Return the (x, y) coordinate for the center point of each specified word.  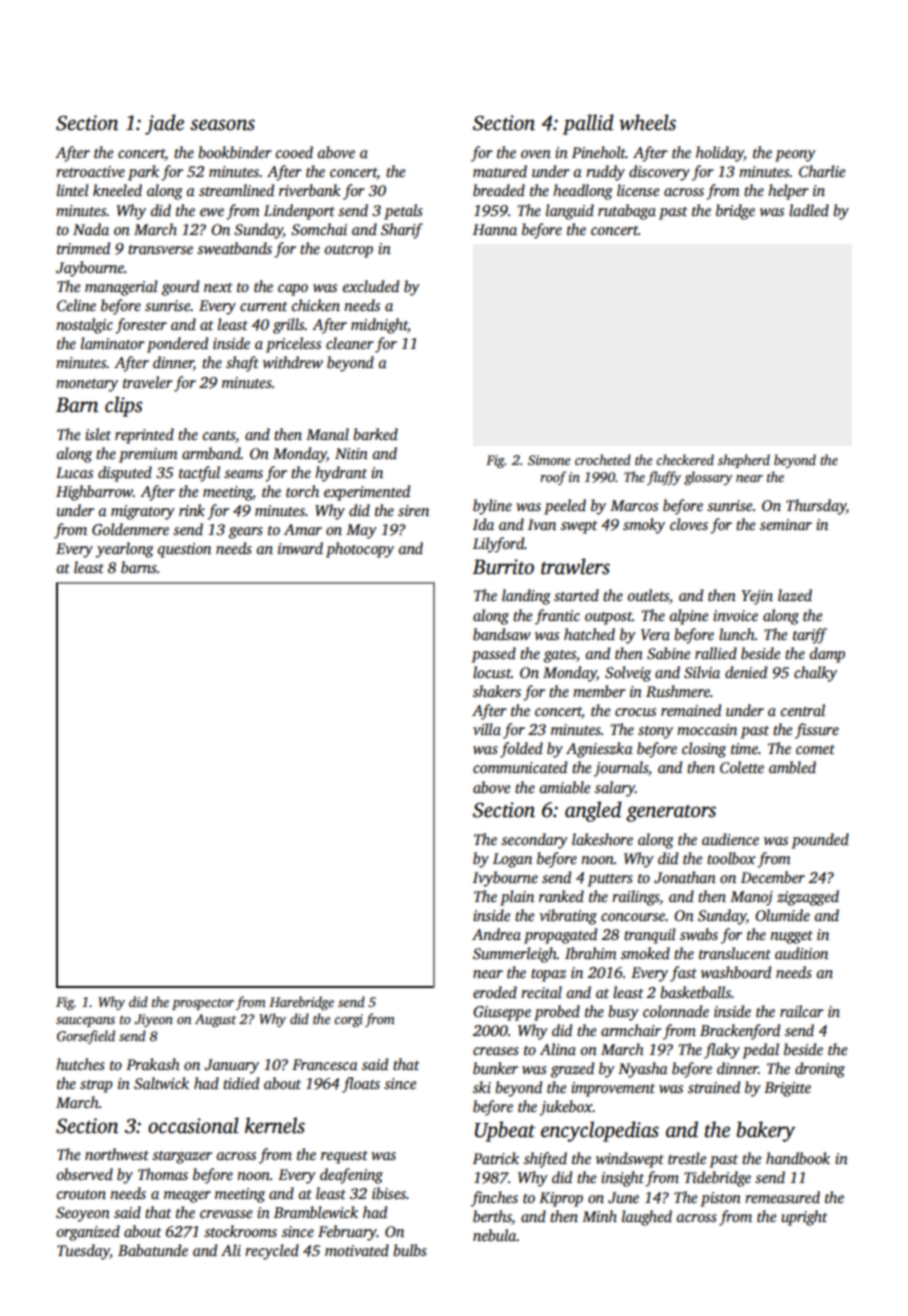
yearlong (124, 550)
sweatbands (234, 248)
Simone (549, 460)
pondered (177, 345)
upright (804, 1218)
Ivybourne (505, 879)
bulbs (410, 1250)
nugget (791, 937)
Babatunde (153, 1250)
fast (683, 974)
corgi (348, 1020)
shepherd (744, 461)
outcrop (349, 251)
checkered (685, 459)
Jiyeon (153, 1020)
